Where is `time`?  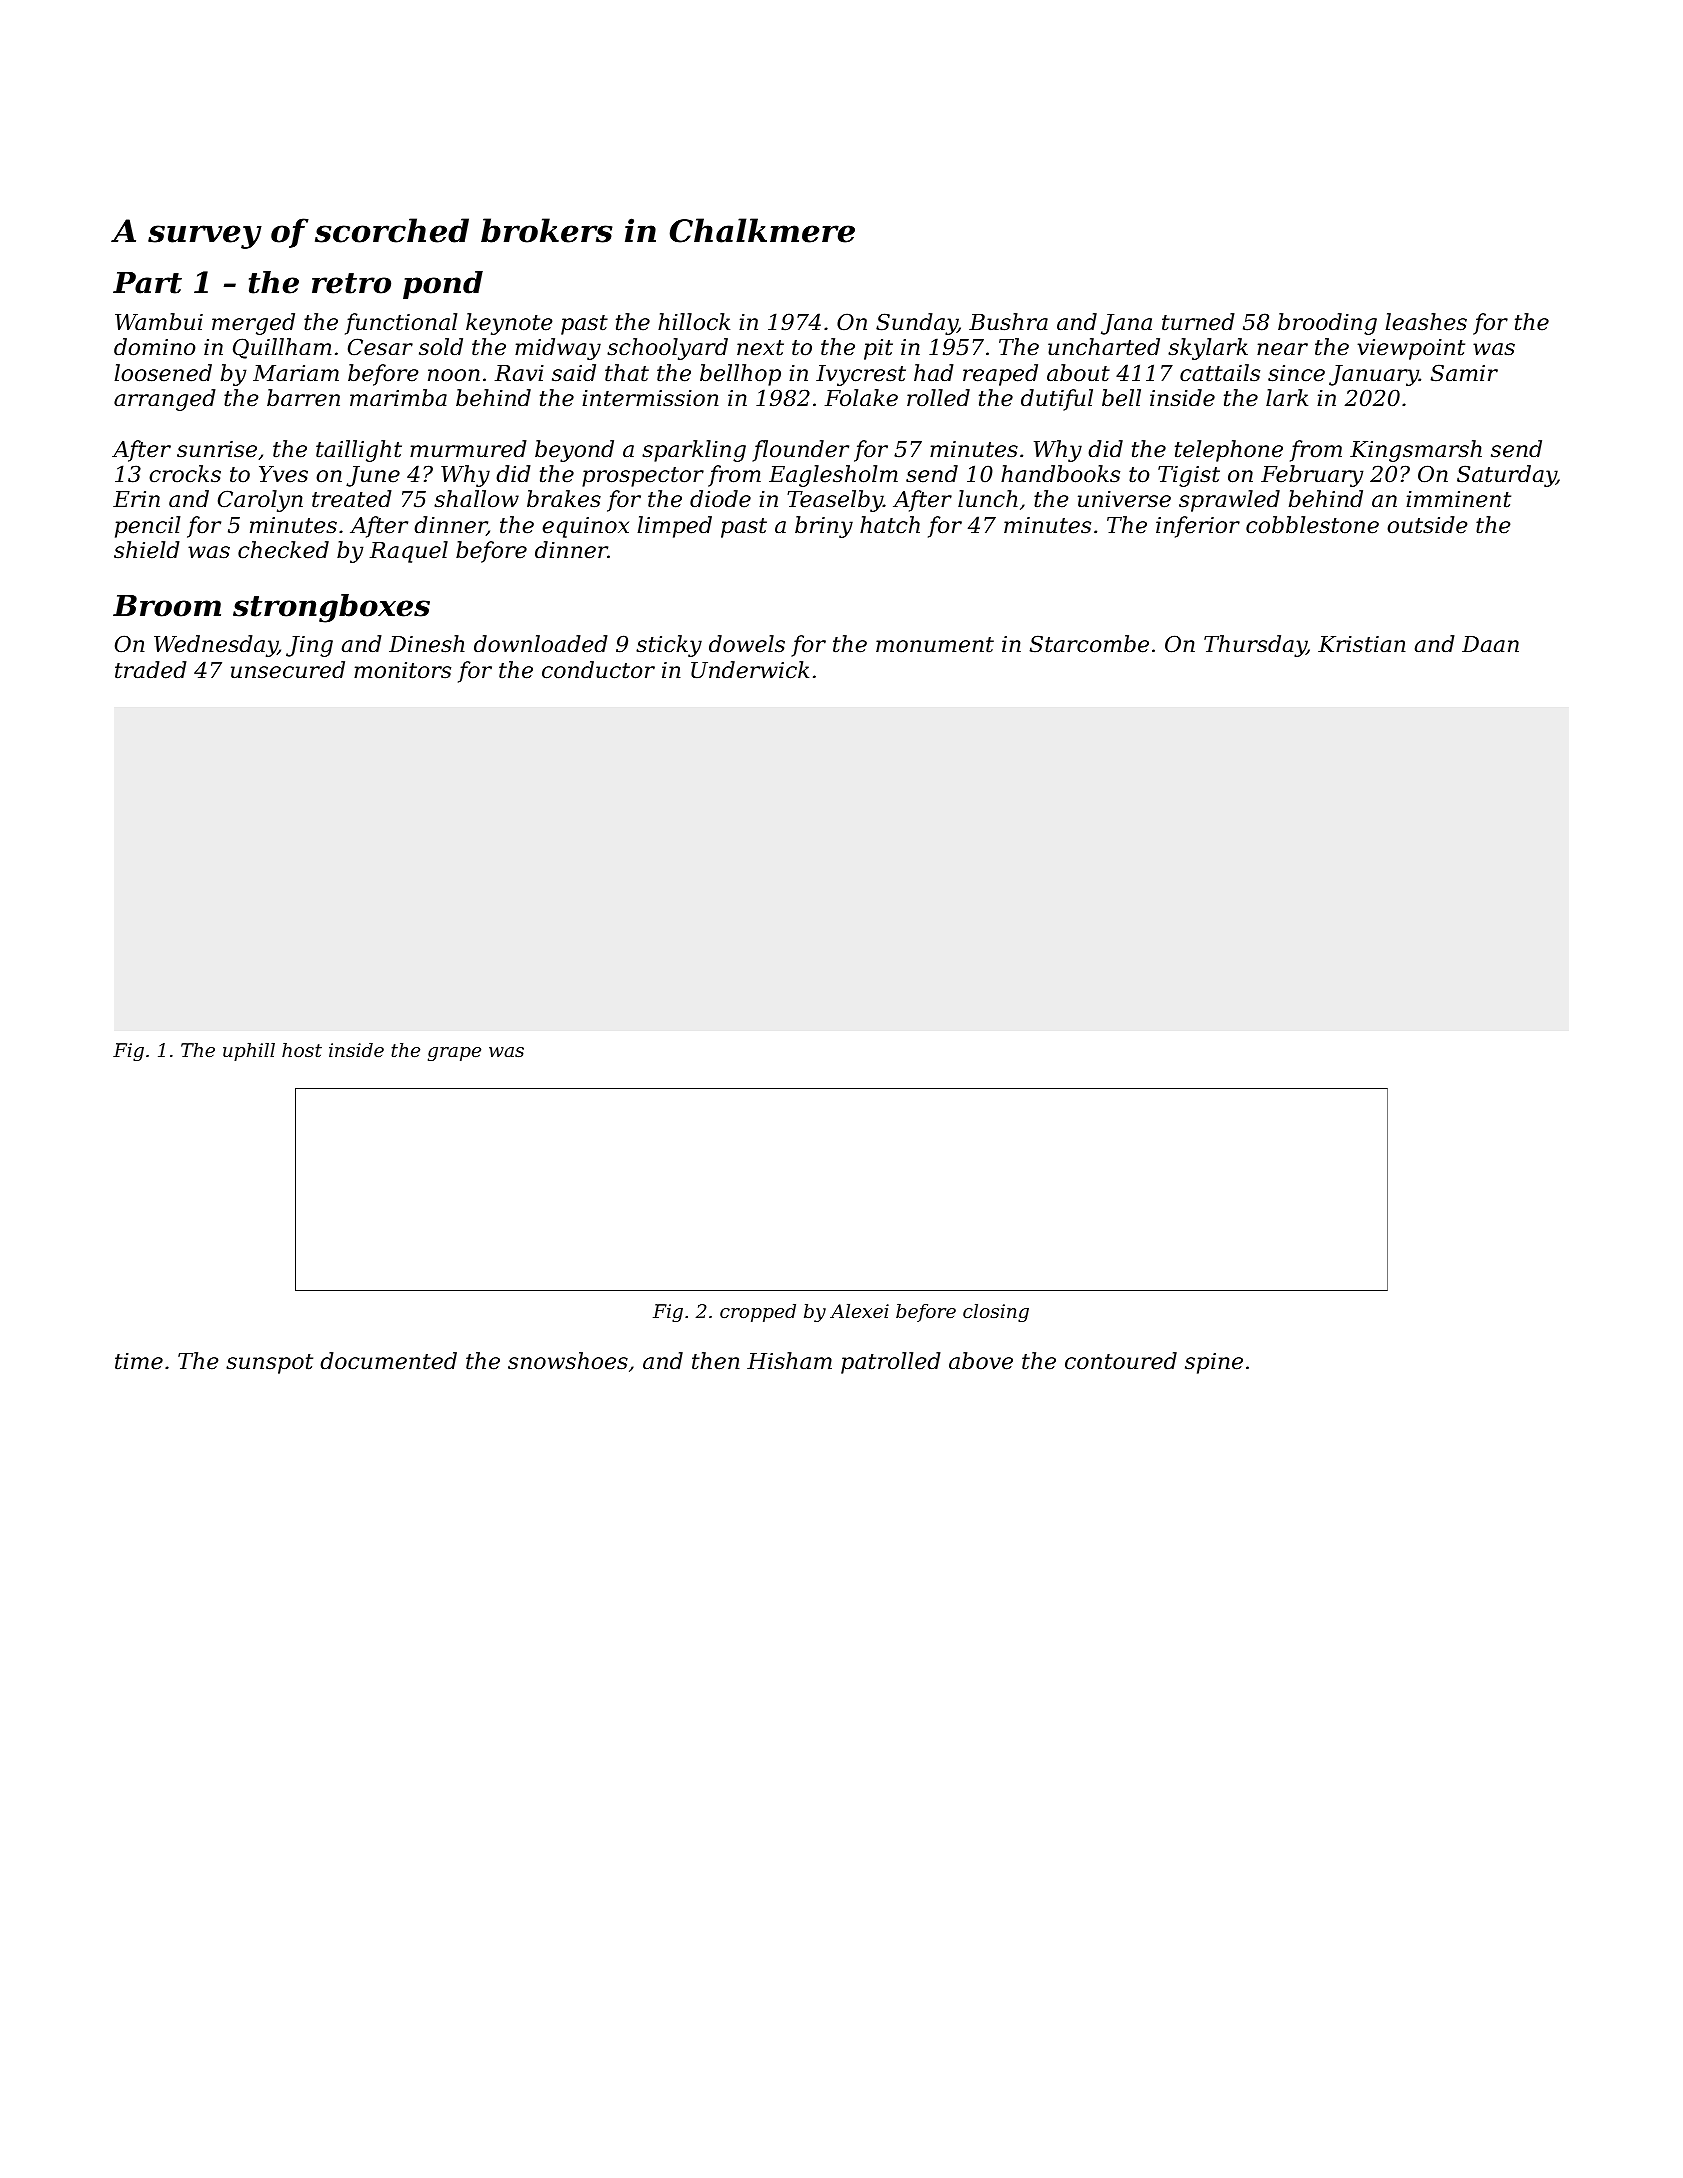
time is located at coordinates (139, 1361).
